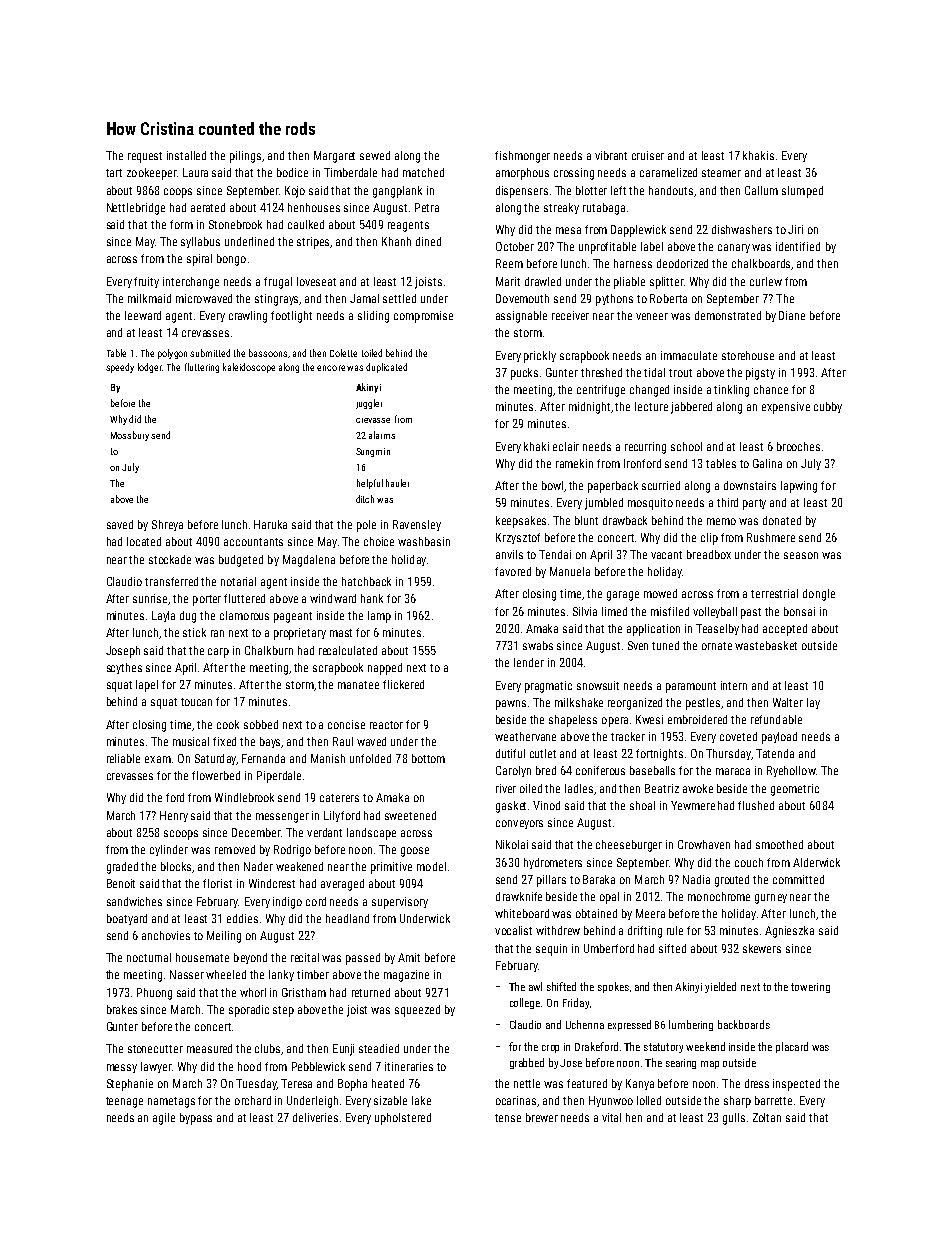 The image size is (952, 1233). Describe the element at coordinates (124, 668) in the screenshot. I see `scythes` at that location.
